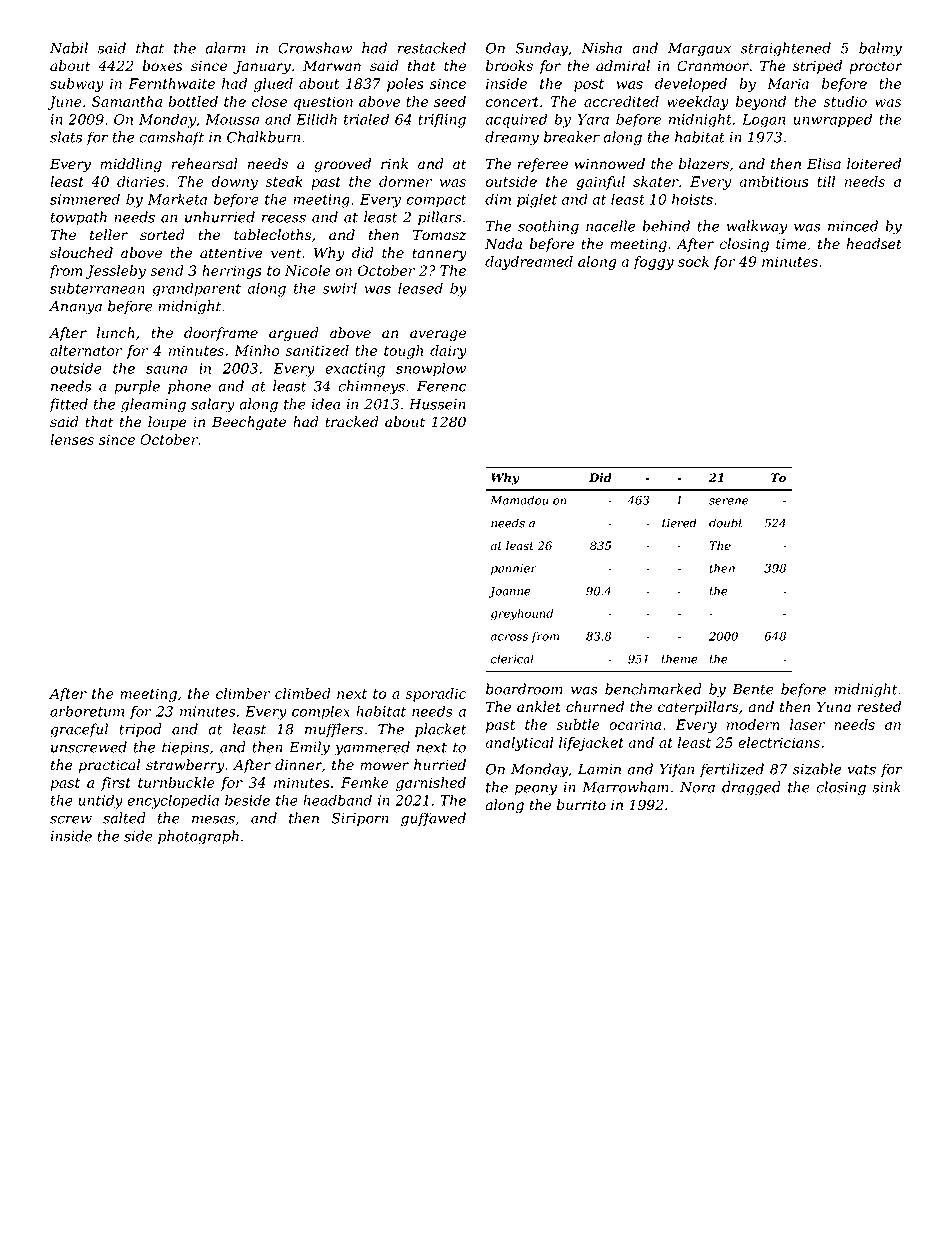 Image resolution: width=952 pixels, height=1233 pixels. What do you see at coordinates (529, 263) in the page?
I see `daydreamed` at bounding box center [529, 263].
